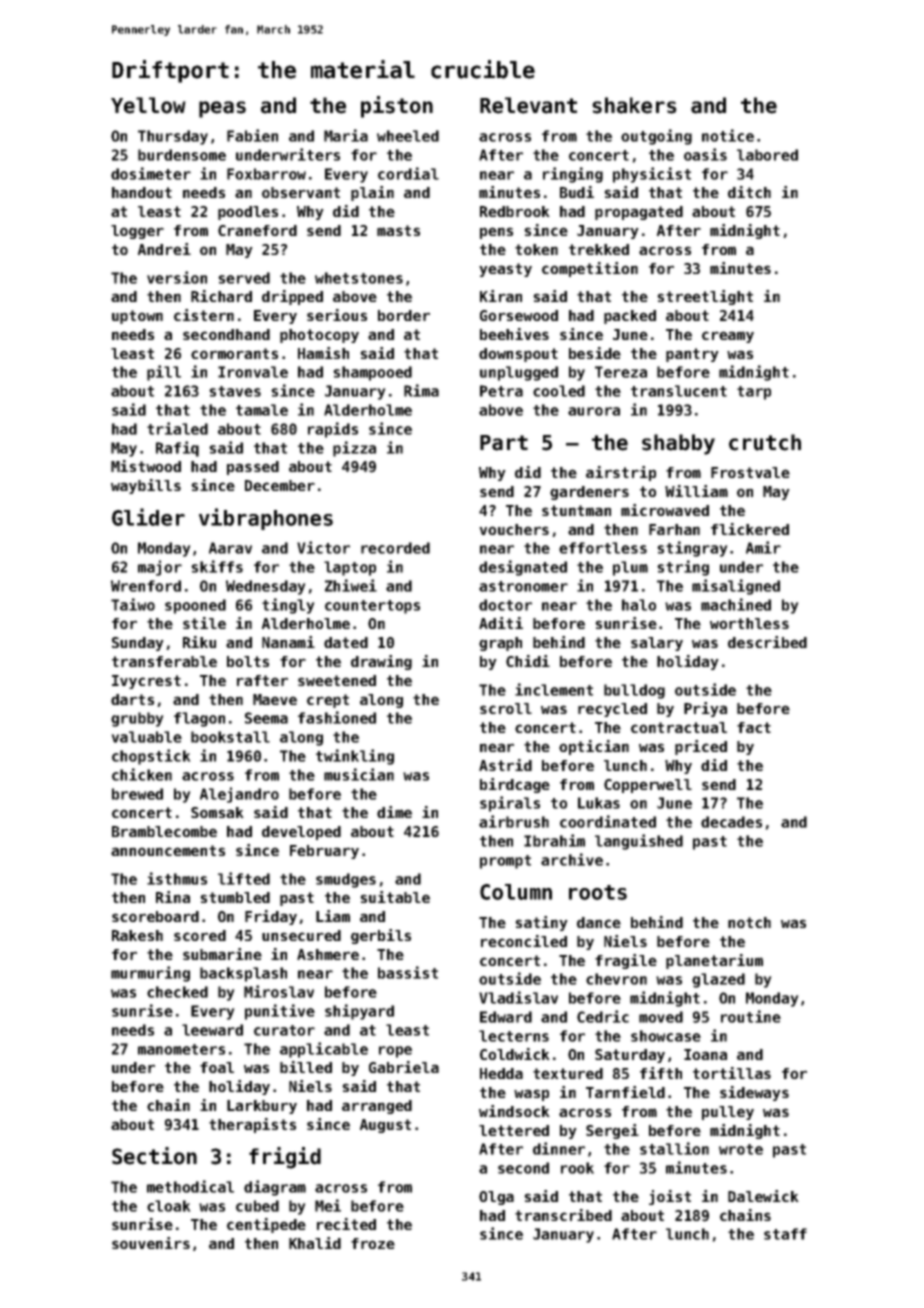  What do you see at coordinates (266, 1225) in the screenshot?
I see `centipede` at bounding box center [266, 1225].
